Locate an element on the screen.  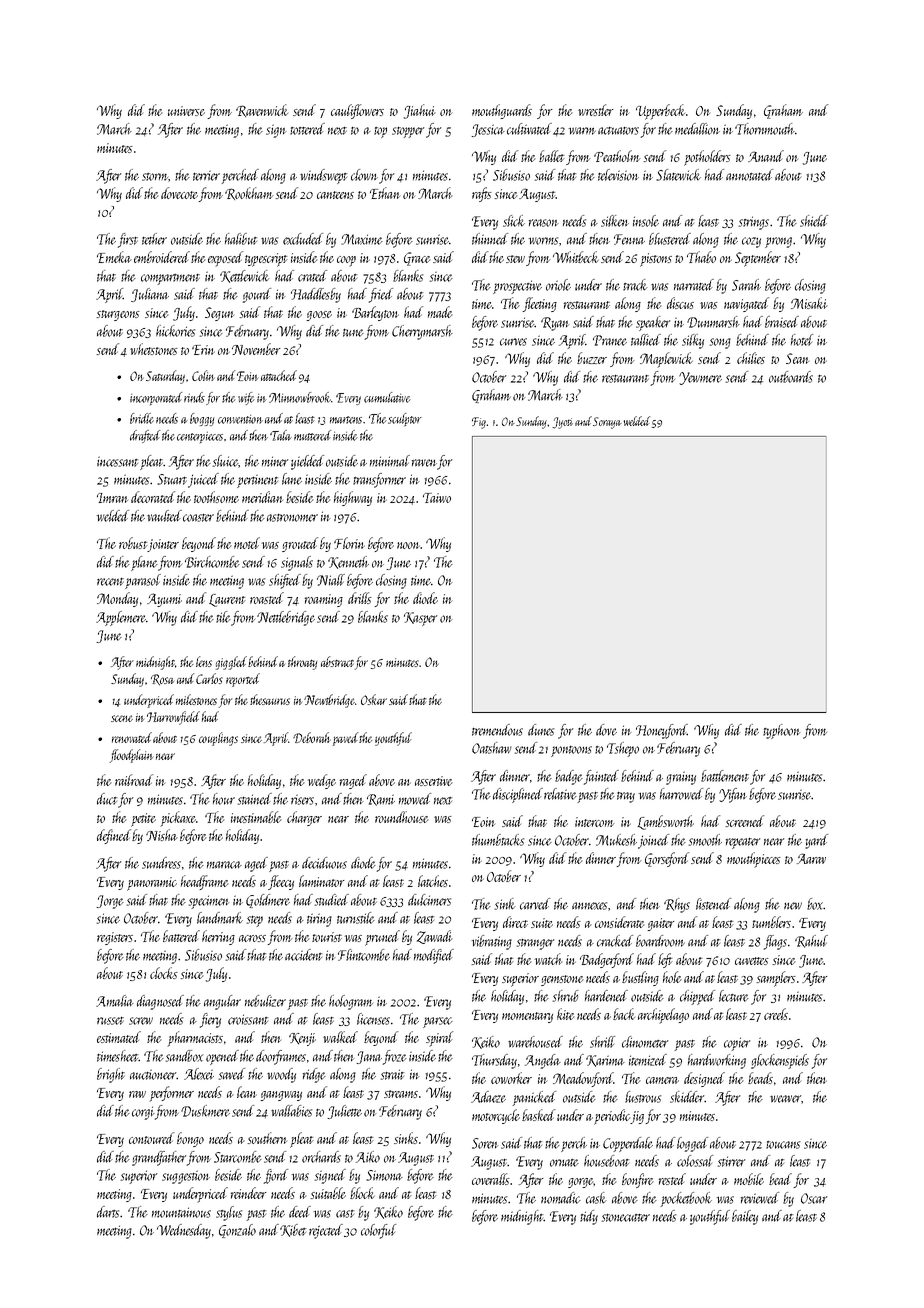
paved is located at coordinates (345, 739).
